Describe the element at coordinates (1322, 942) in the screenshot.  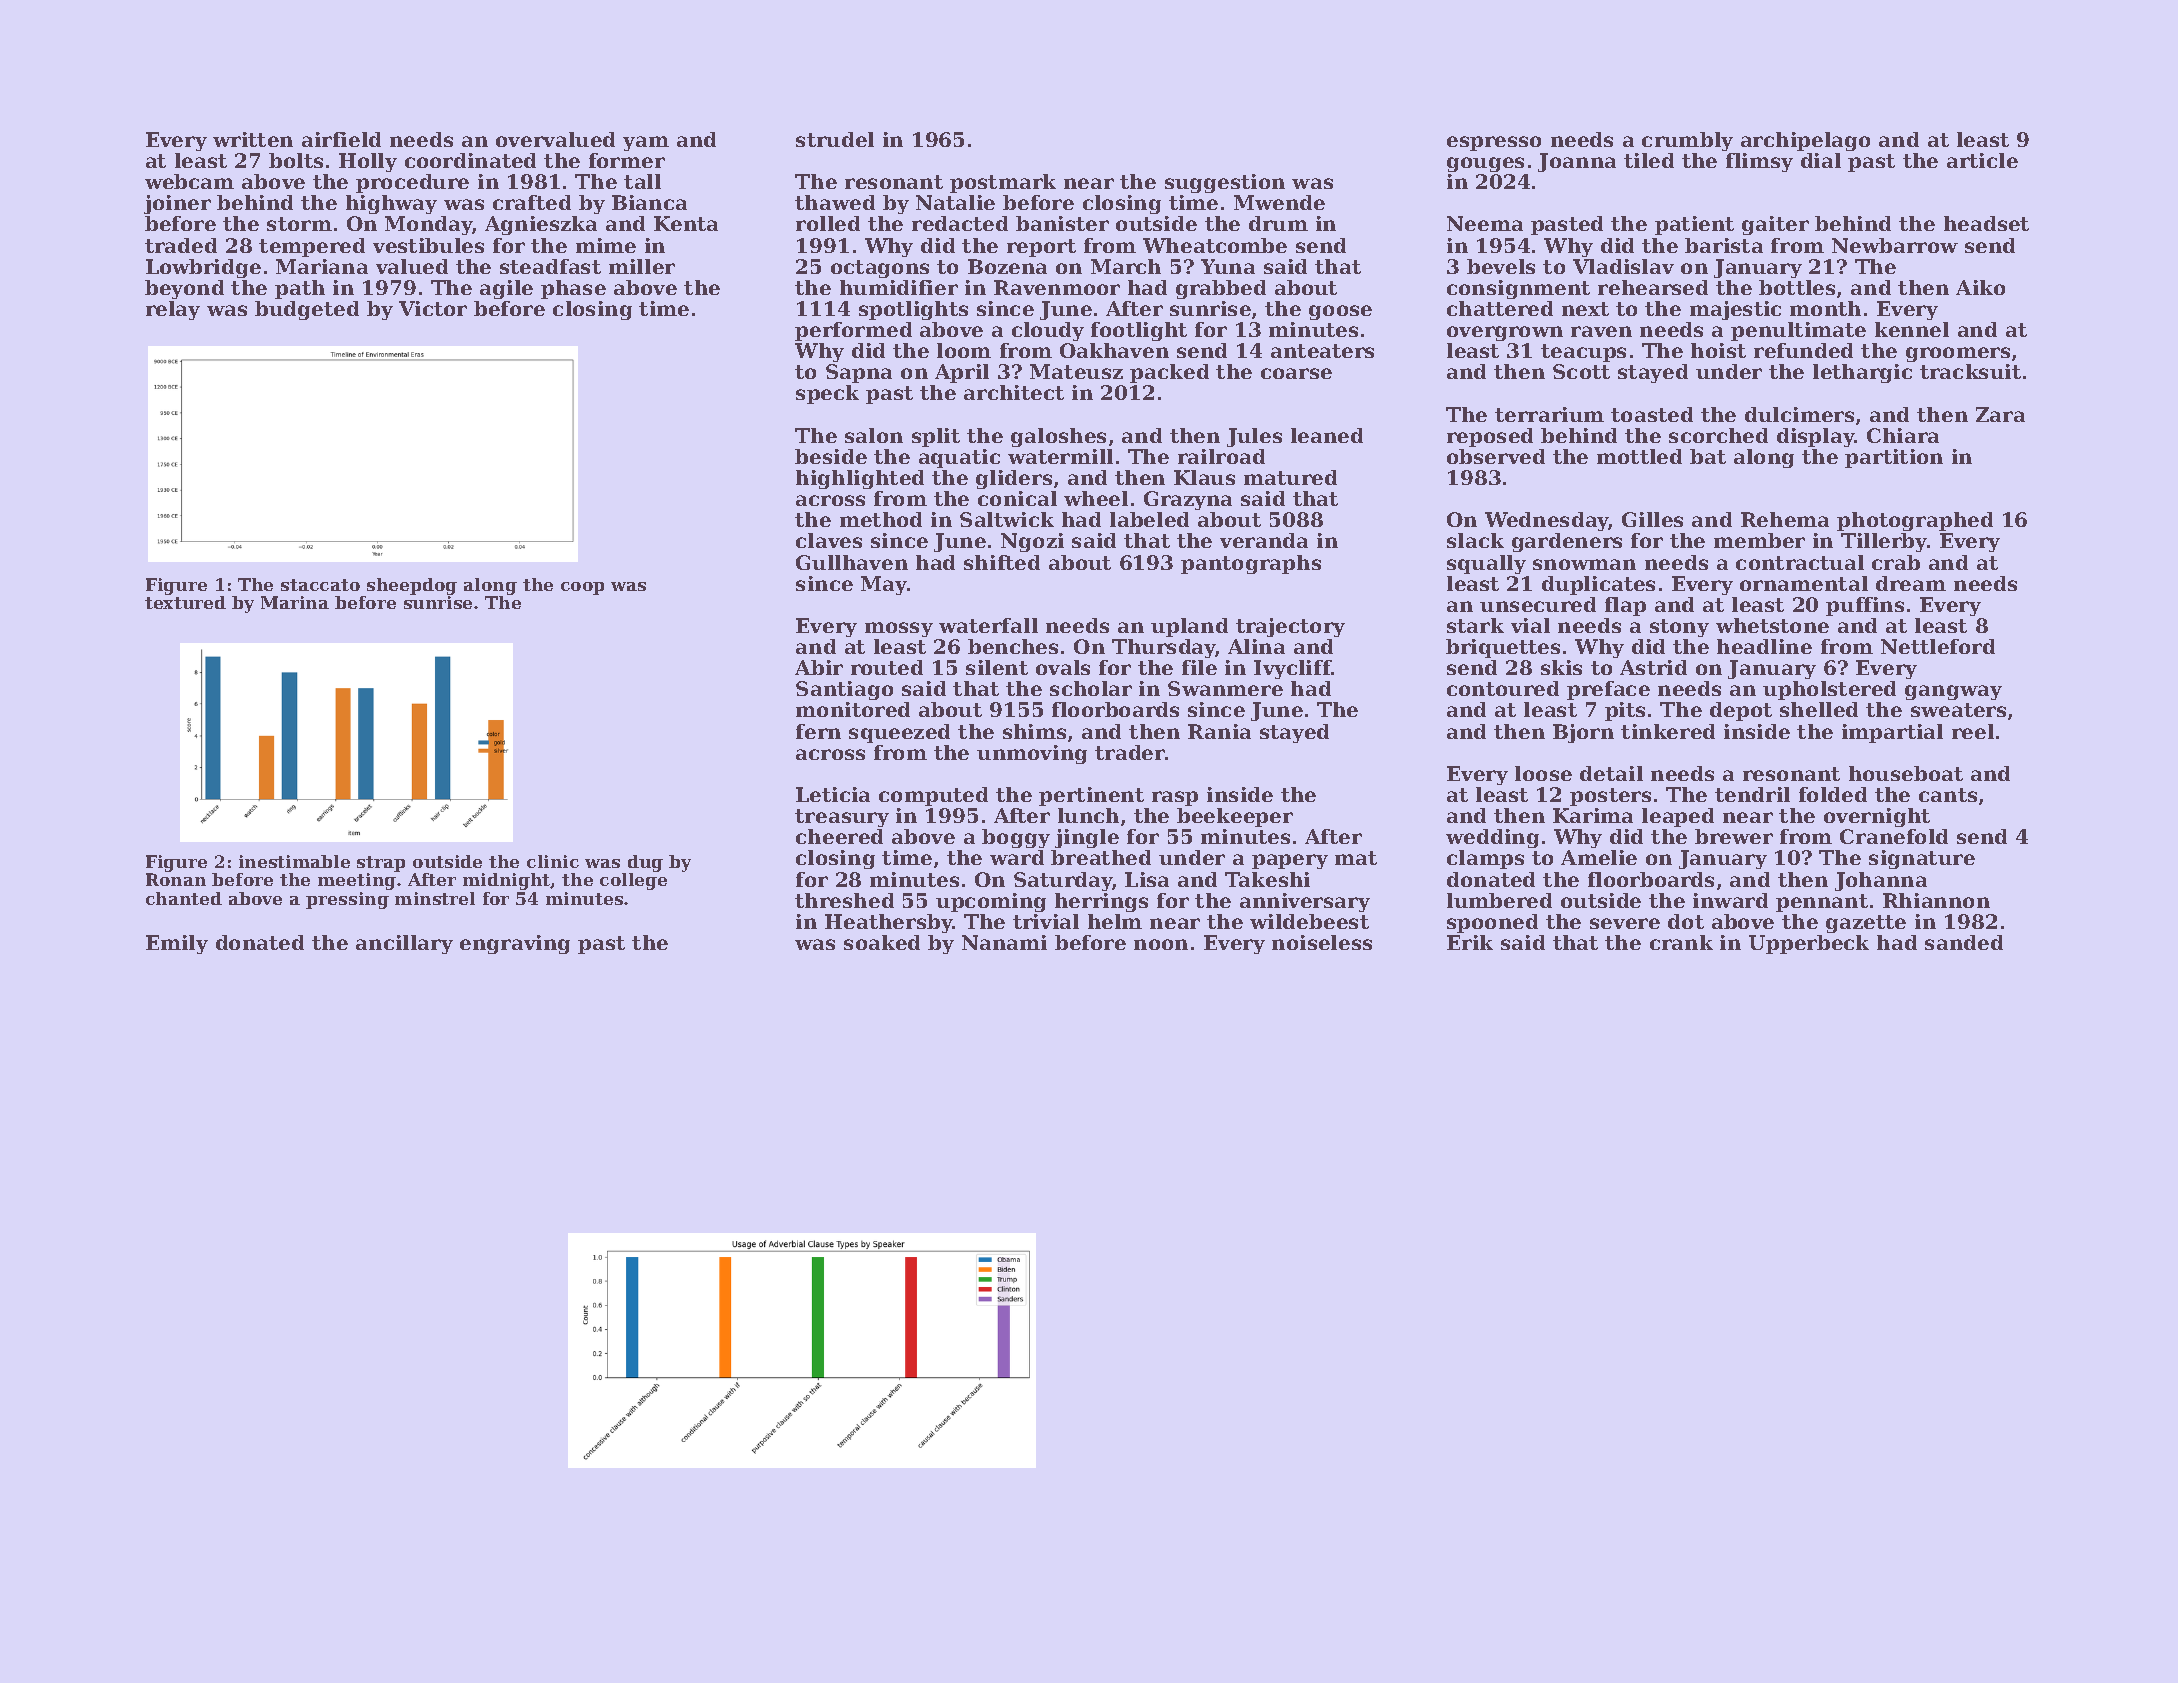
I see `noiseless` at that location.
